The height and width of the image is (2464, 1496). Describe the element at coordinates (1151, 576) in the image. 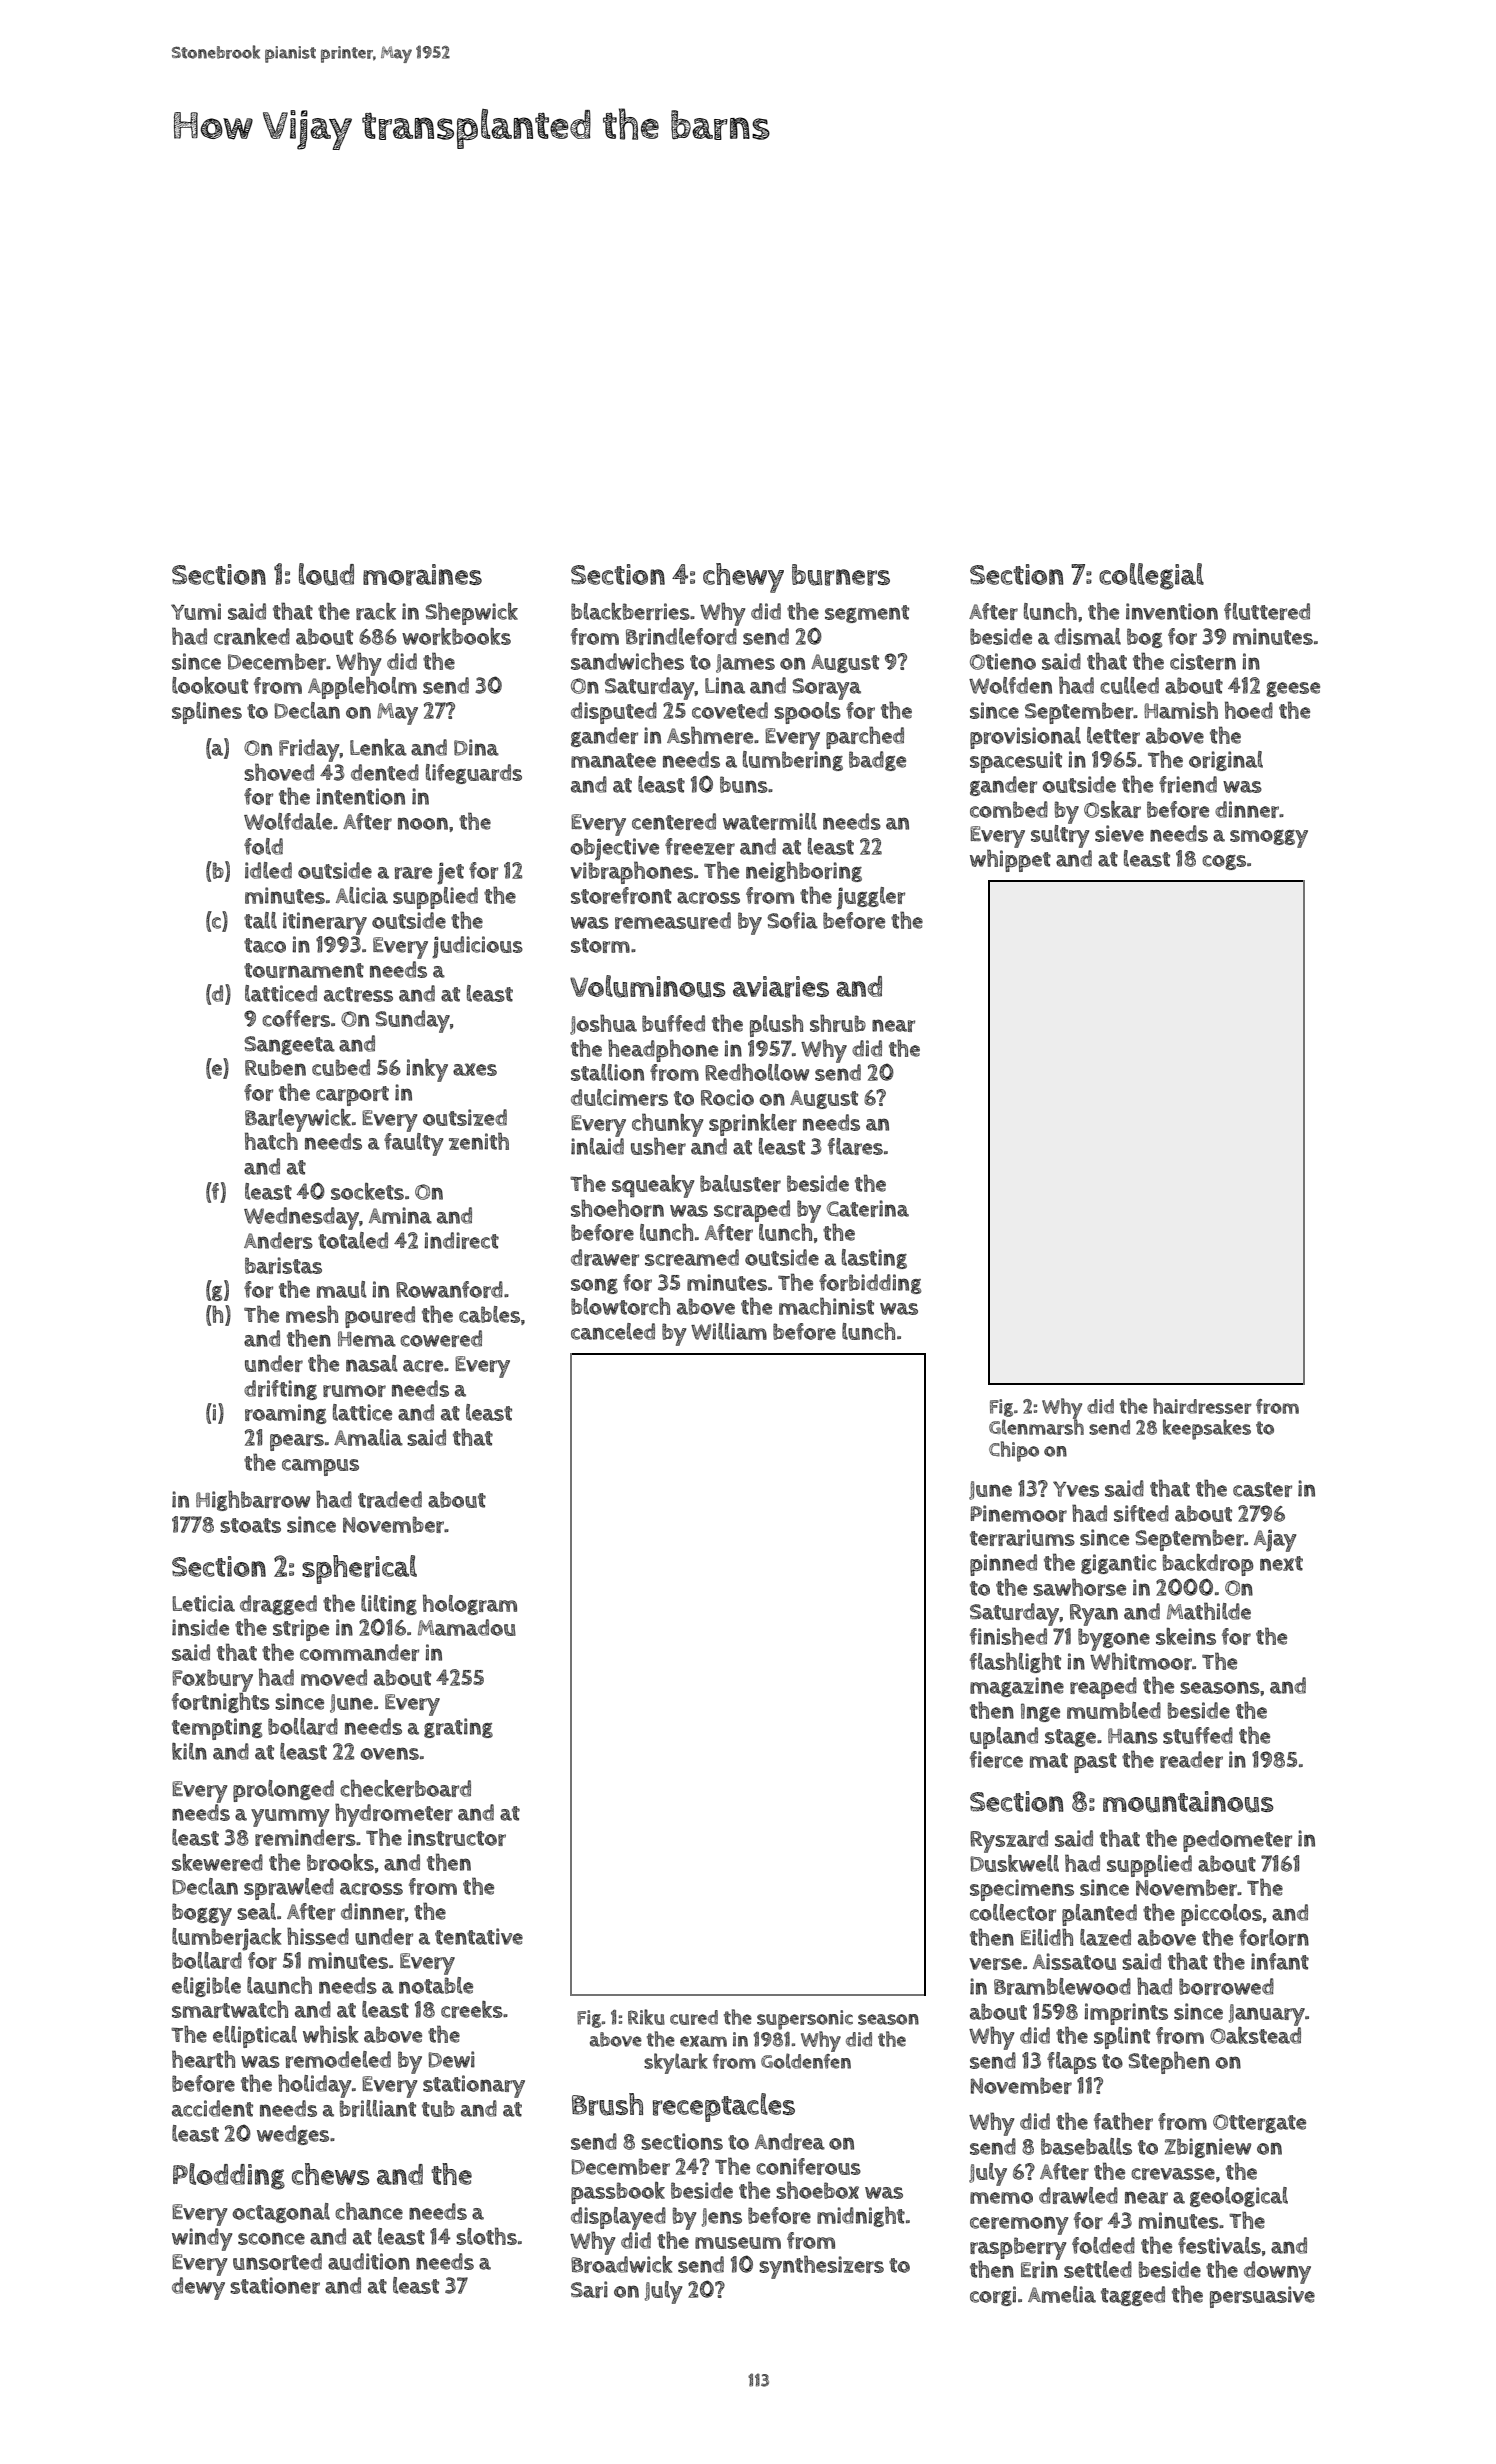

I see `collegial` at that location.
